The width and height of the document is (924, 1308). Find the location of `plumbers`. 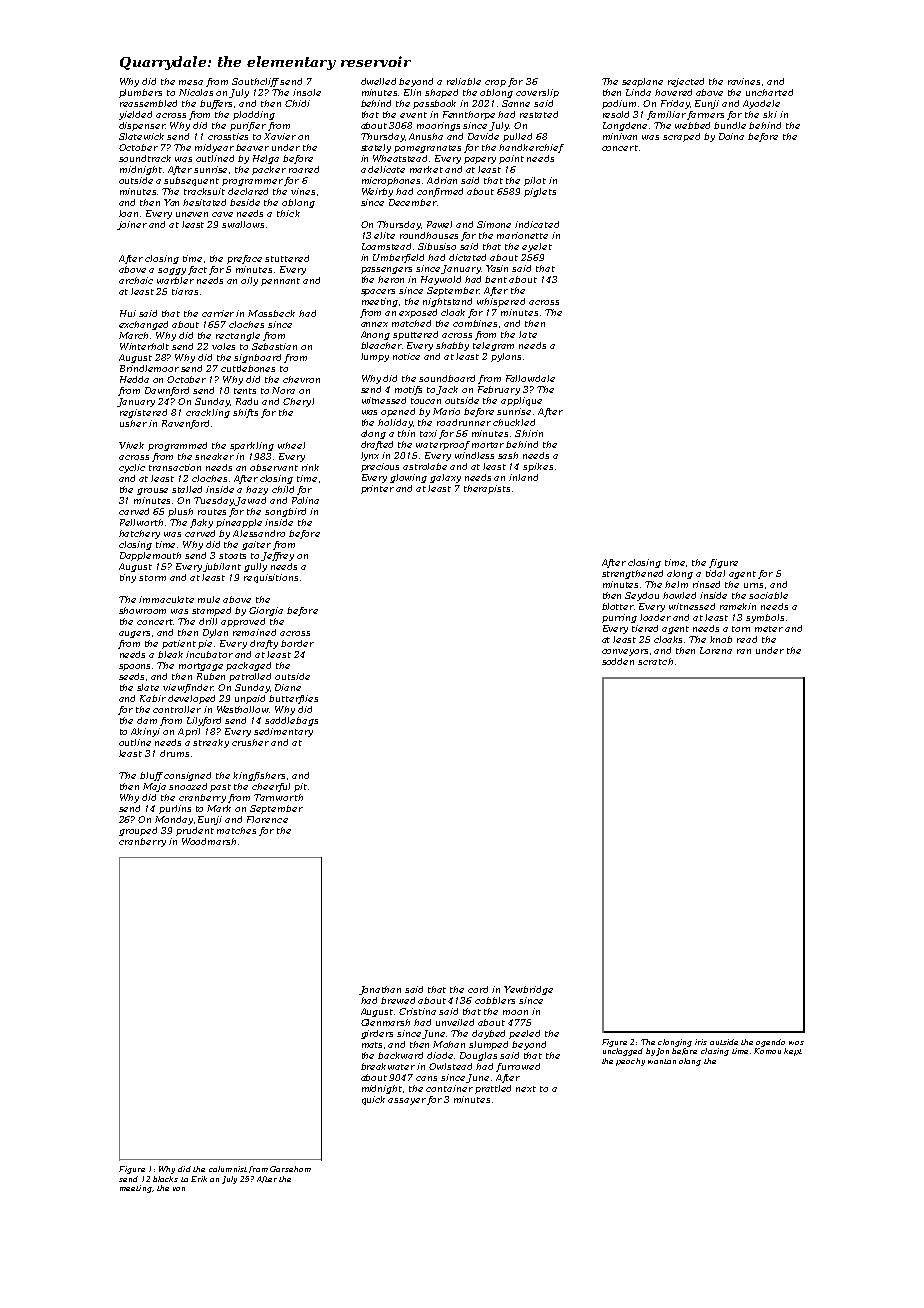

plumbers is located at coordinates (140, 93).
